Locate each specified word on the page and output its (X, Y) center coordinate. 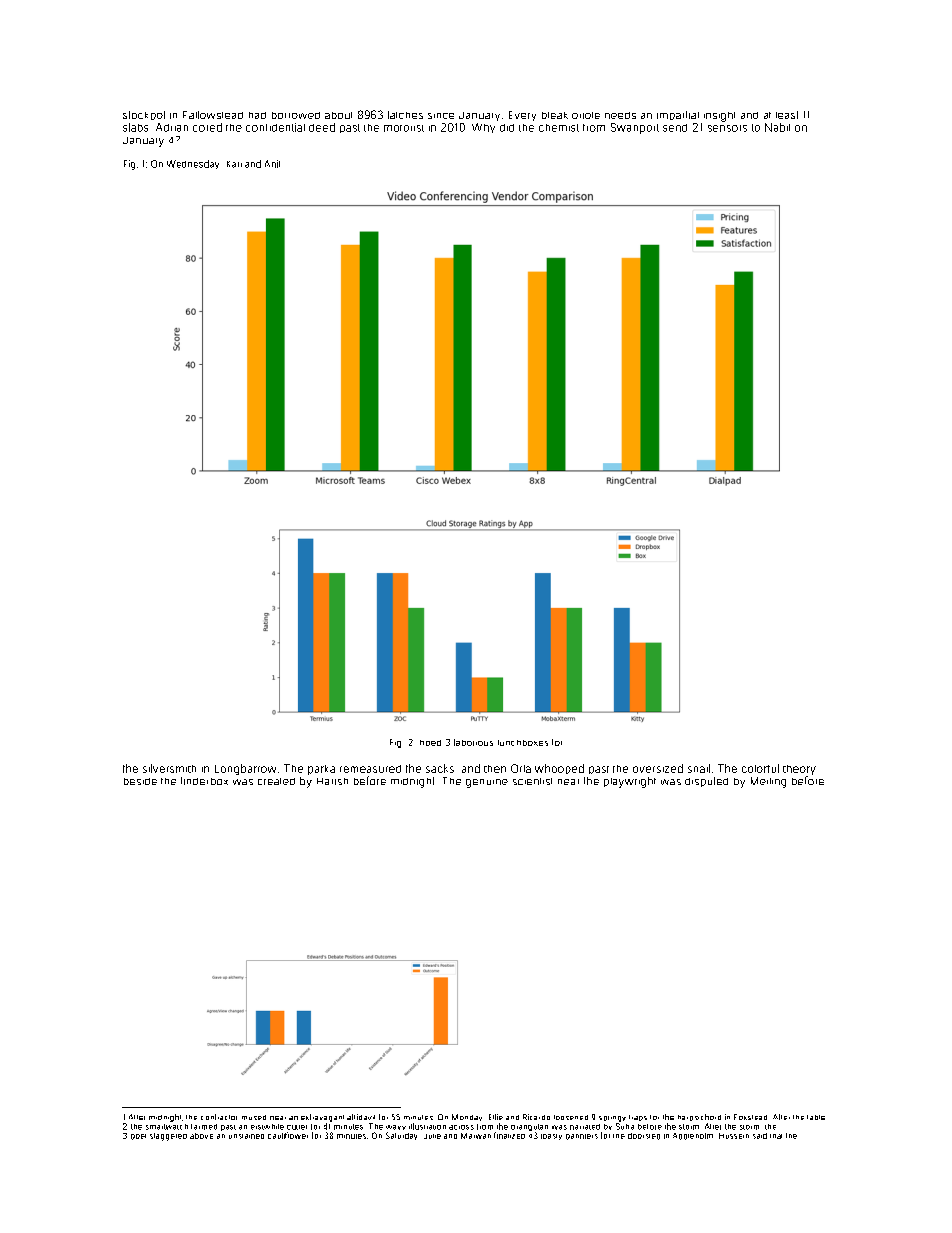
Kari (234, 164)
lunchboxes (523, 743)
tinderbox (204, 781)
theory (799, 770)
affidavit (361, 1117)
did (507, 128)
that (776, 1136)
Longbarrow (245, 769)
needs (620, 115)
